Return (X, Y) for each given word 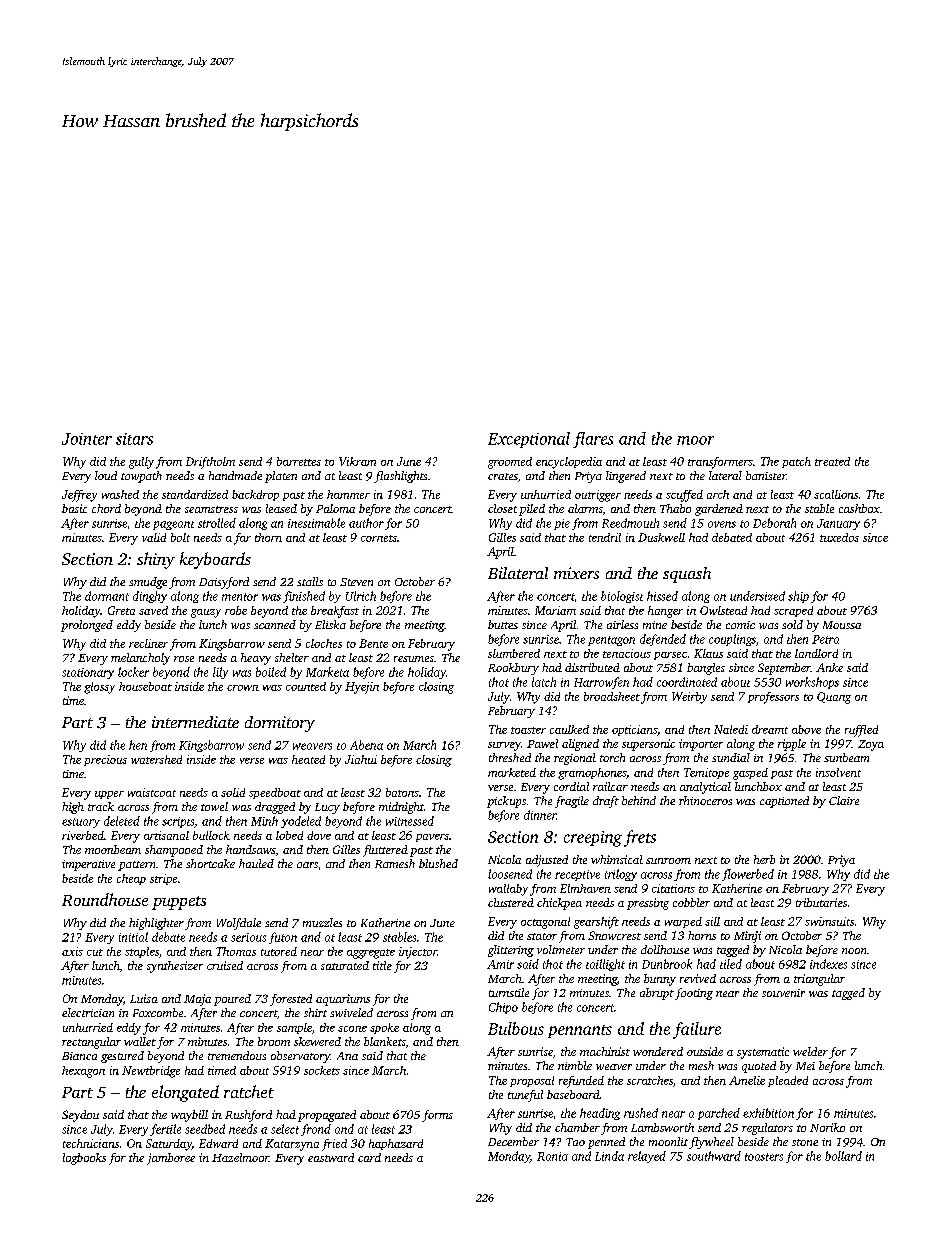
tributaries (821, 902)
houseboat (145, 686)
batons (402, 792)
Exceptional (529, 440)
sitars (134, 439)
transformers (720, 463)
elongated (185, 1093)
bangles (706, 669)
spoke (384, 1028)
